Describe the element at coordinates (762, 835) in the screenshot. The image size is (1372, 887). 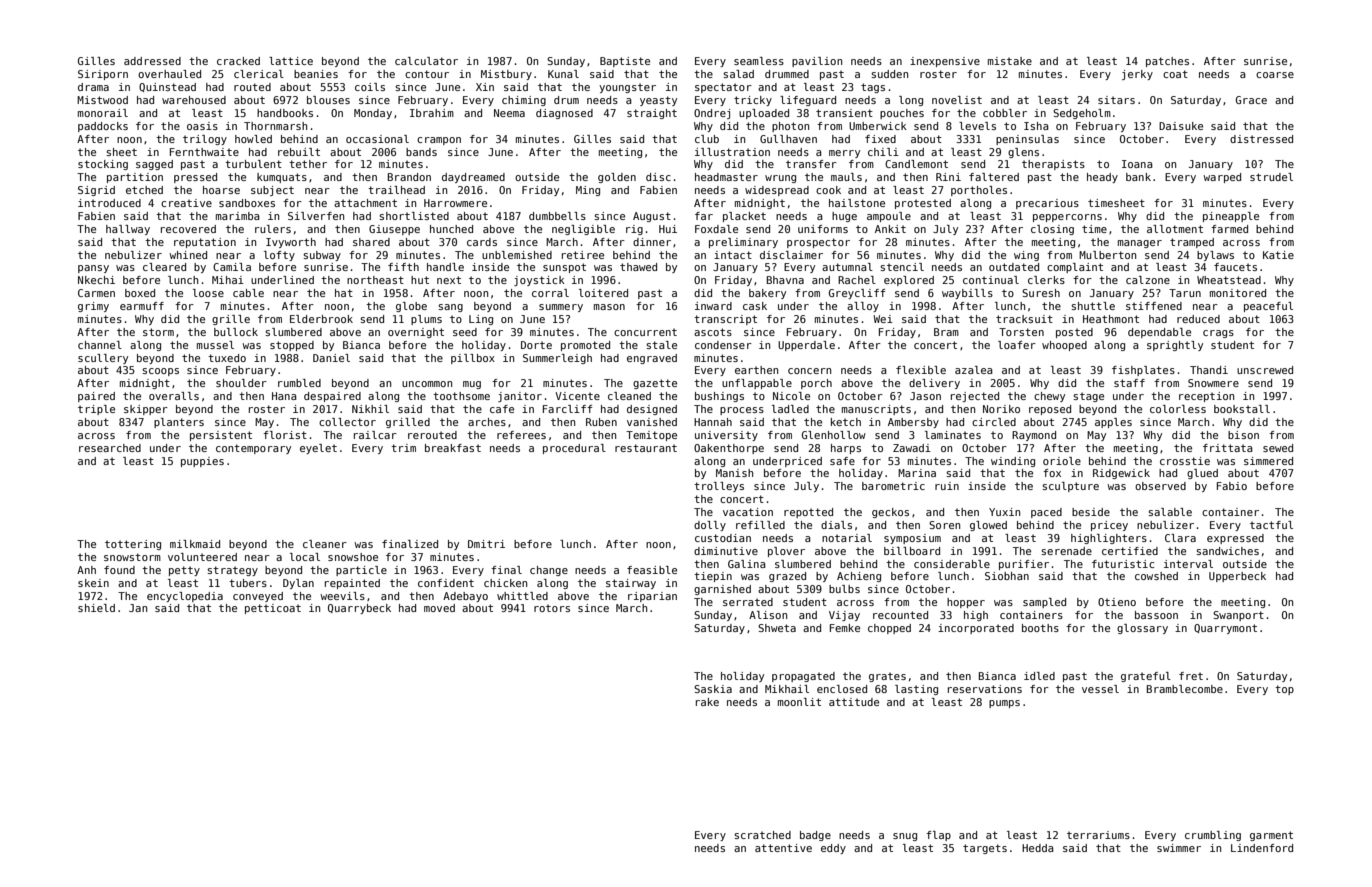
I see `scratched` at that location.
